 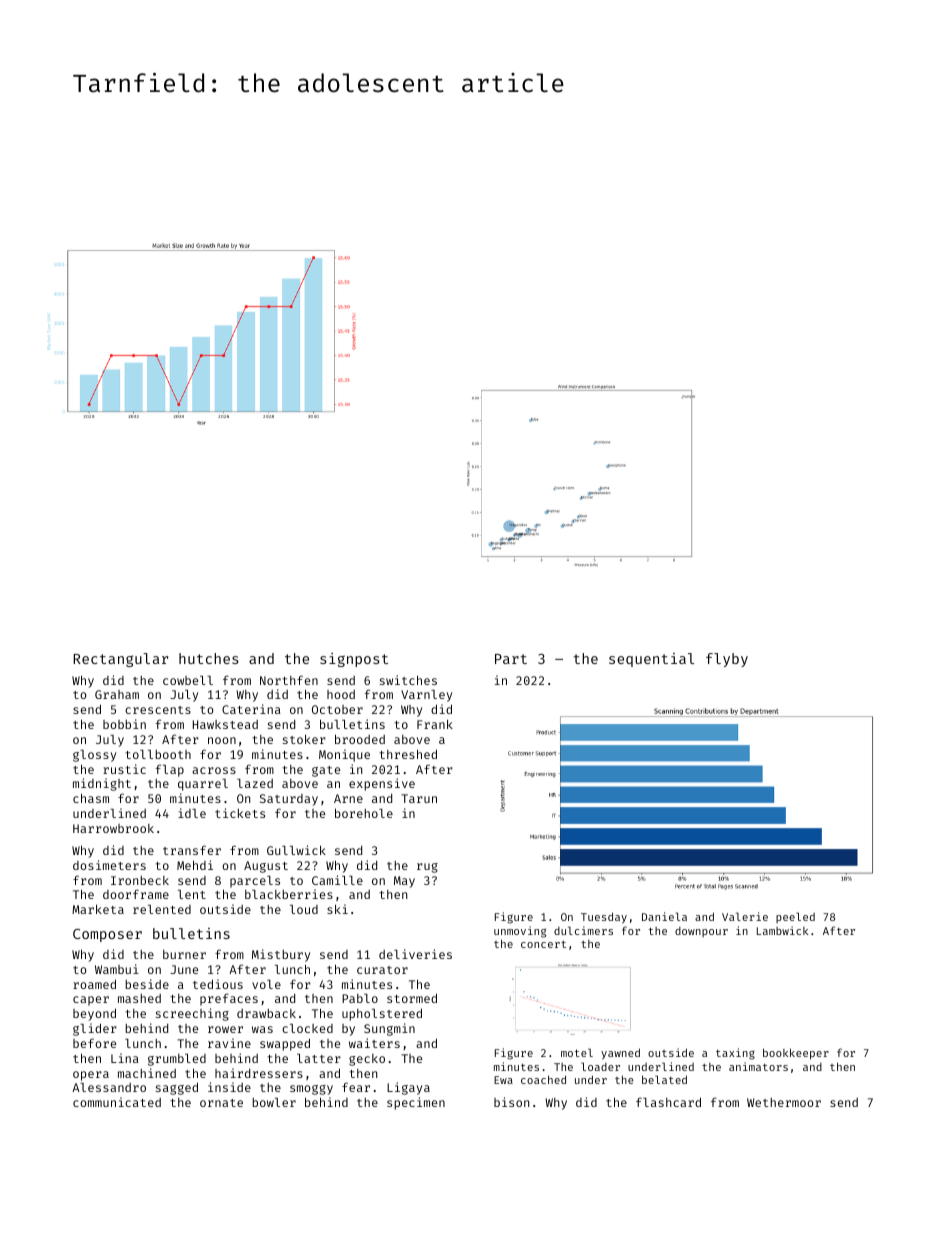 What do you see at coordinates (577, 1052) in the page?
I see `motel` at bounding box center [577, 1052].
